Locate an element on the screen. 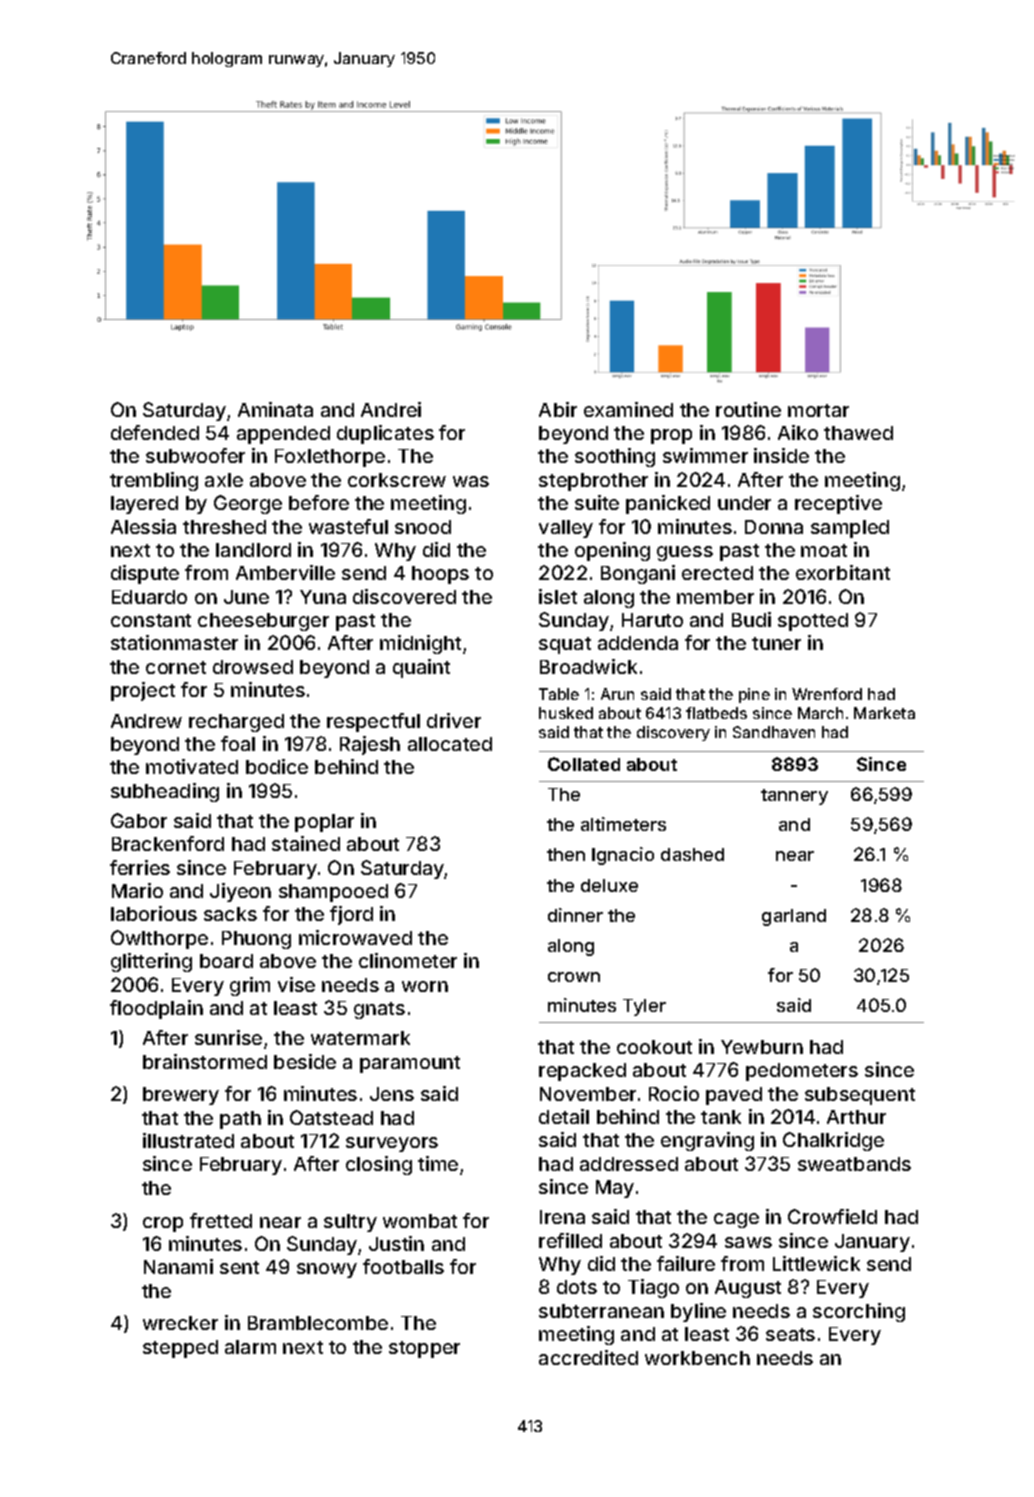 This screenshot has width=1034, height=1497. tannery is located at coordinates (794, 797).
